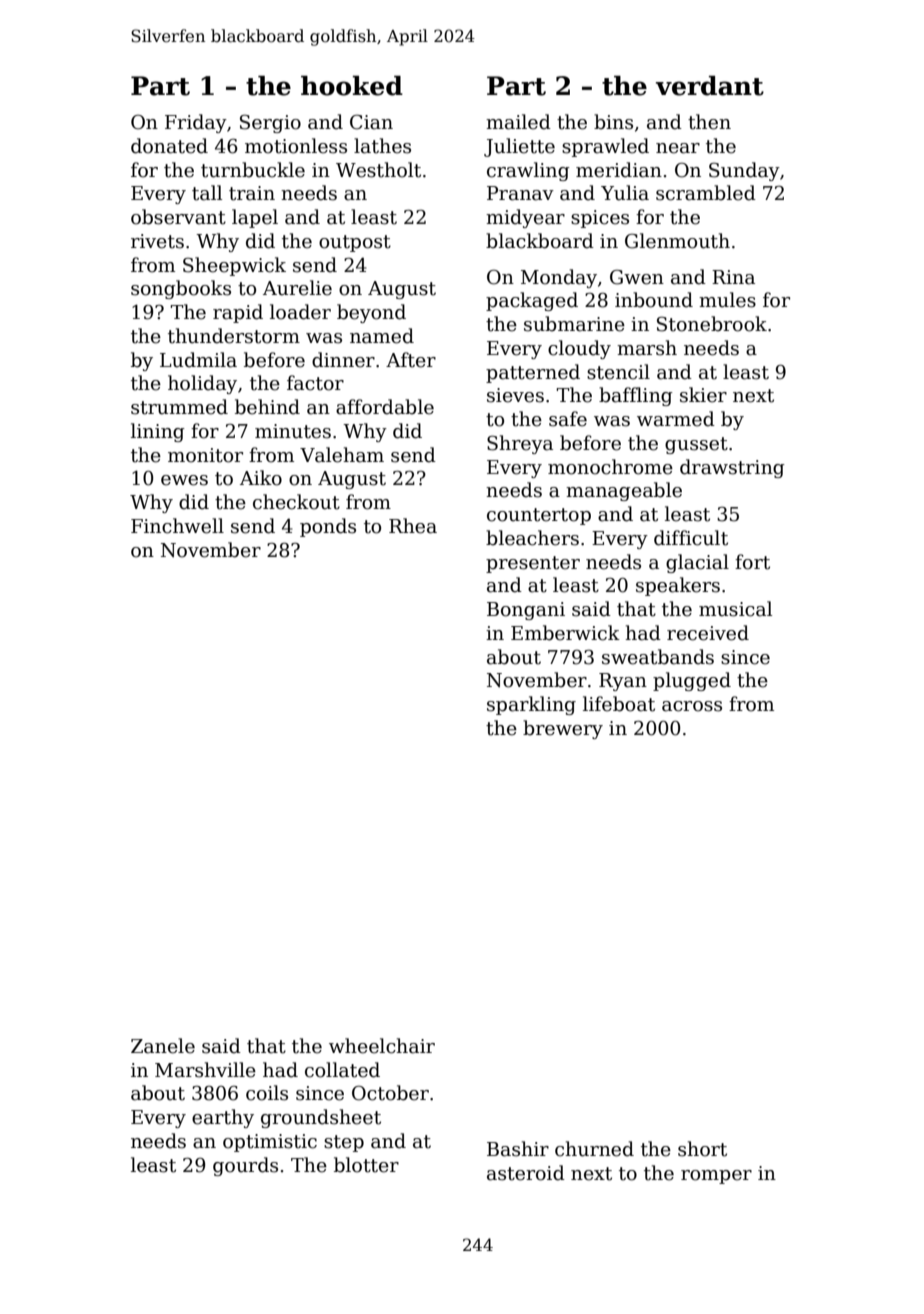 The height and width of the screenshot is (1314, 924). Describe the element at coordinates (716, 1177) in the screenshot. I see `romper` at that location.
